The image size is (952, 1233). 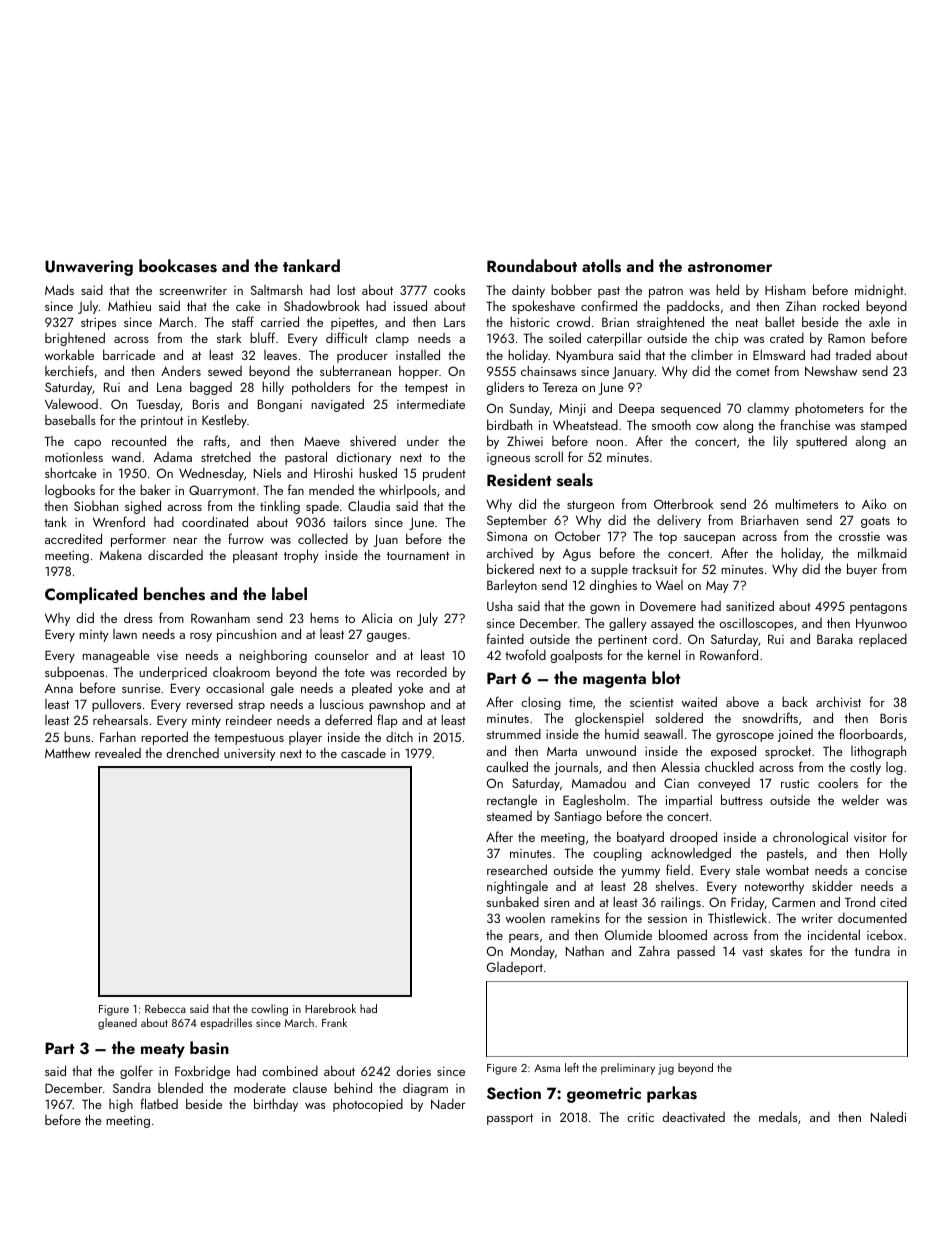 I want to click on Unwavering, so click(x=89, y=268).
